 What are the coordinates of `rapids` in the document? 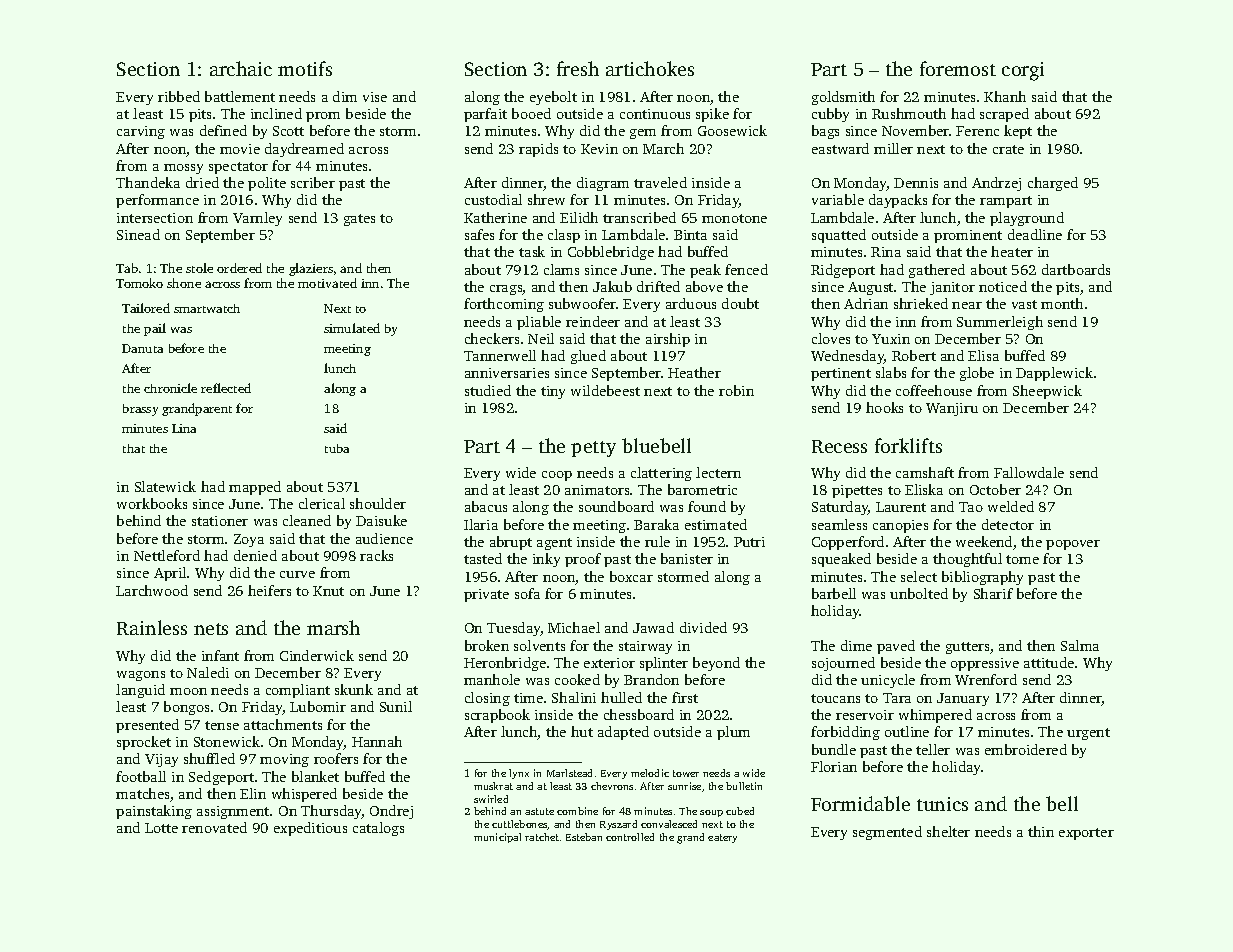 It's located at (538, 150).
